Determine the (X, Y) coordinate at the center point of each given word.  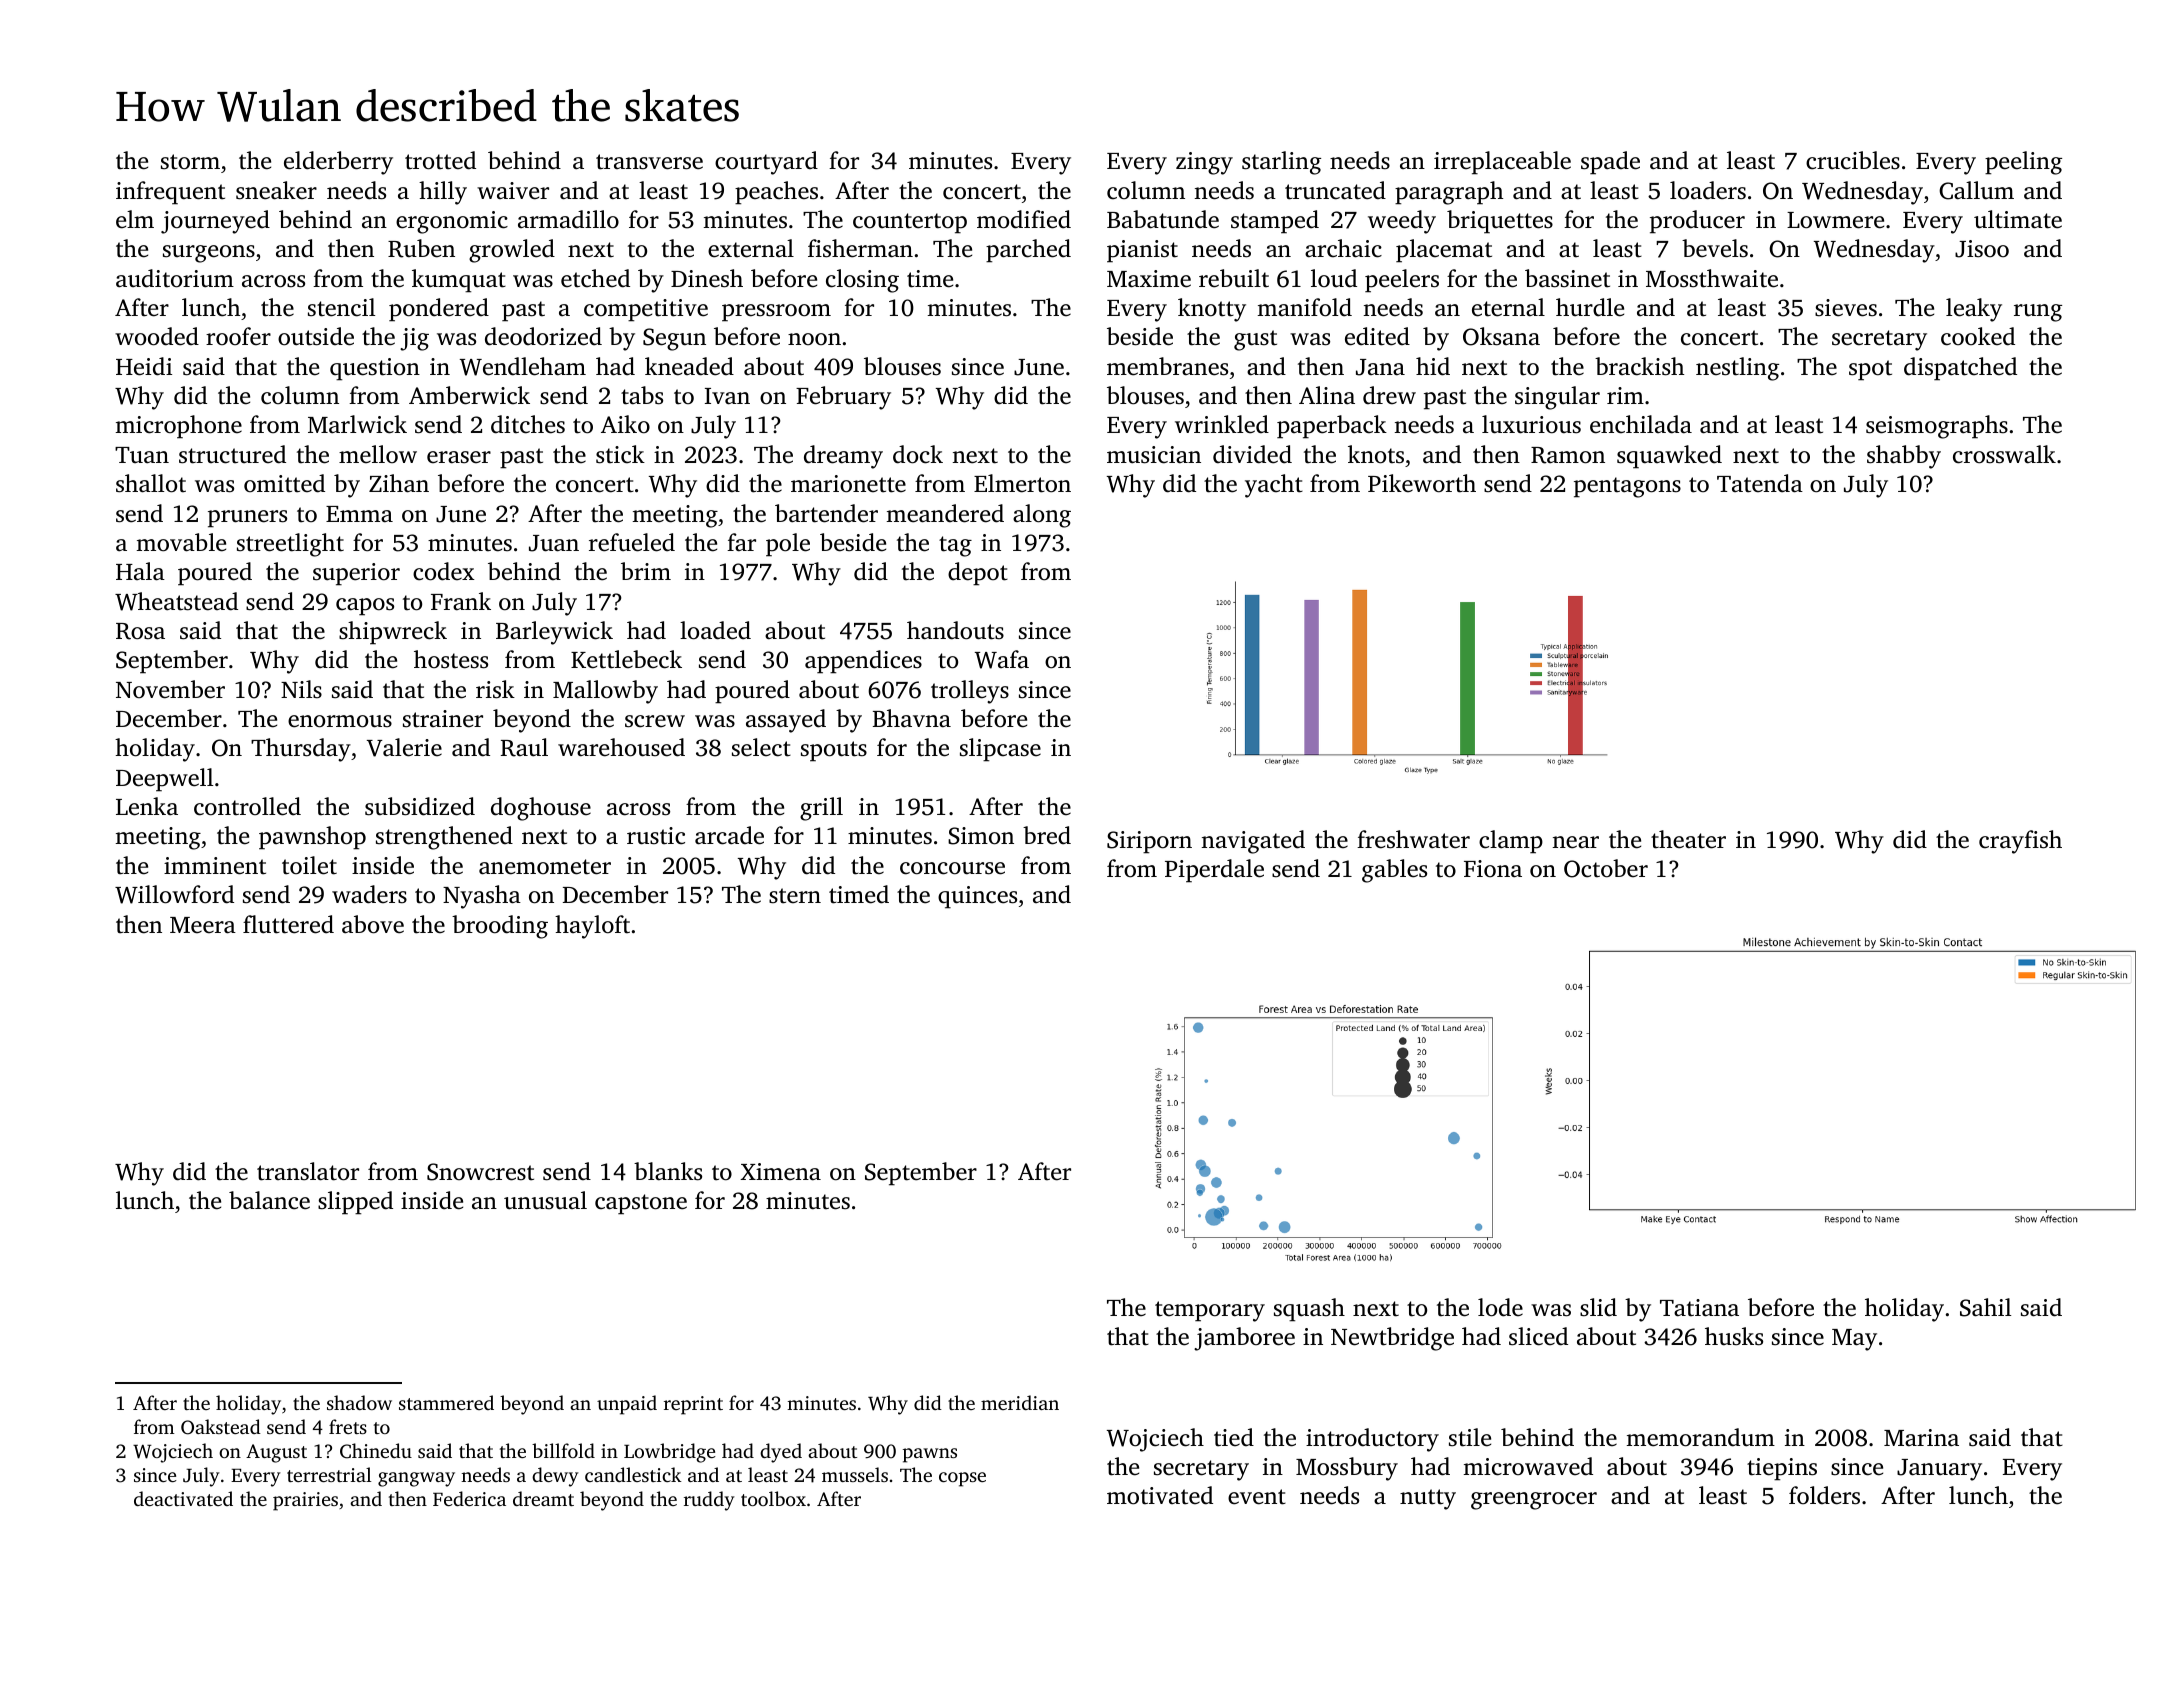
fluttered (288, 924)
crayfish (2020, 842)
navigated (1253, 842)
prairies (305, 1501)
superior (356, 574)
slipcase (1000, 750)
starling (1281, 163)
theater (1688, 839)
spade (1610, 163)
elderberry (338, 163)
